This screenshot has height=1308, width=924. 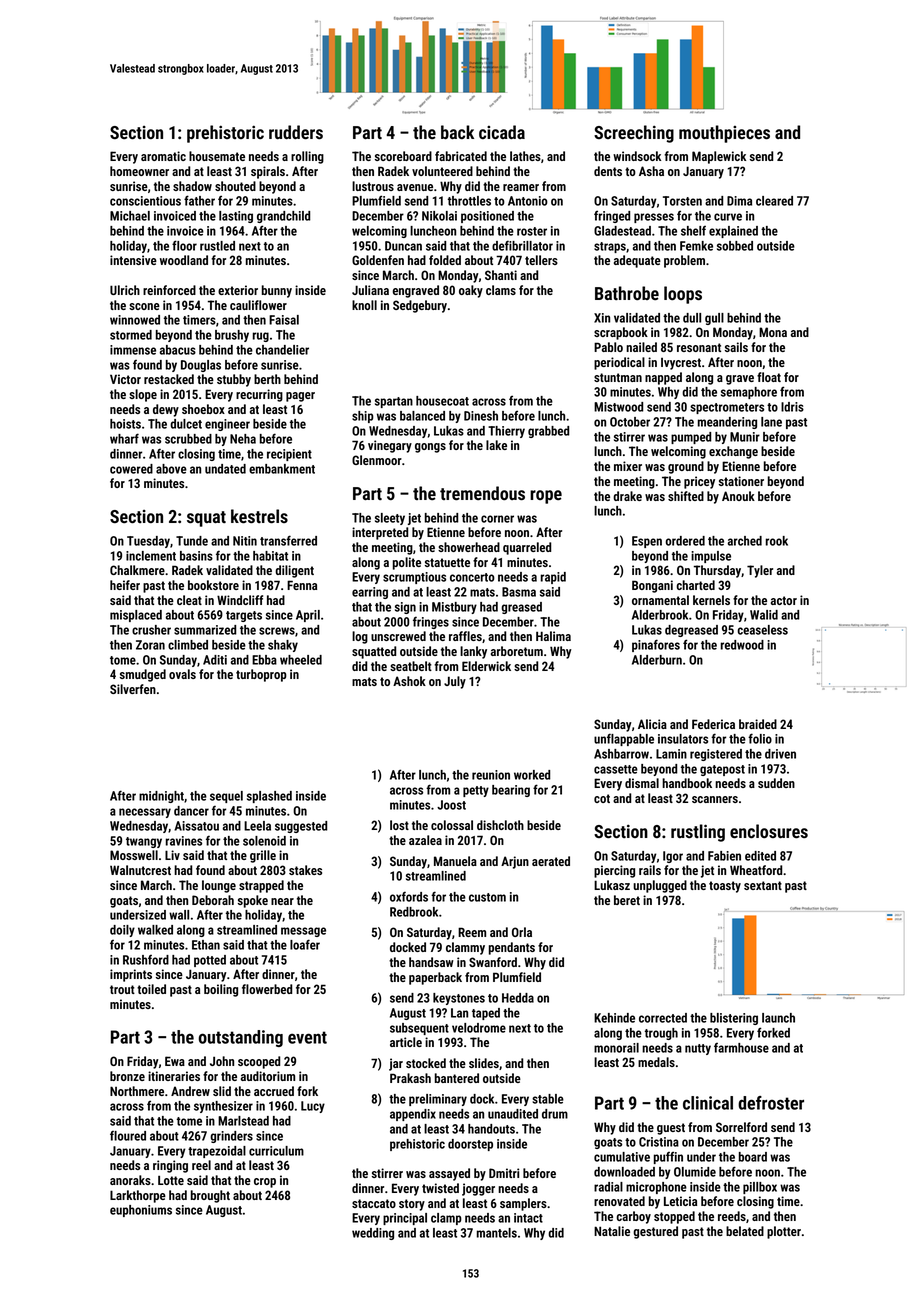 What do you see at coordinates (491, 775) in the screenshot?
I see `reunion` at bounding box center [491, 775].
